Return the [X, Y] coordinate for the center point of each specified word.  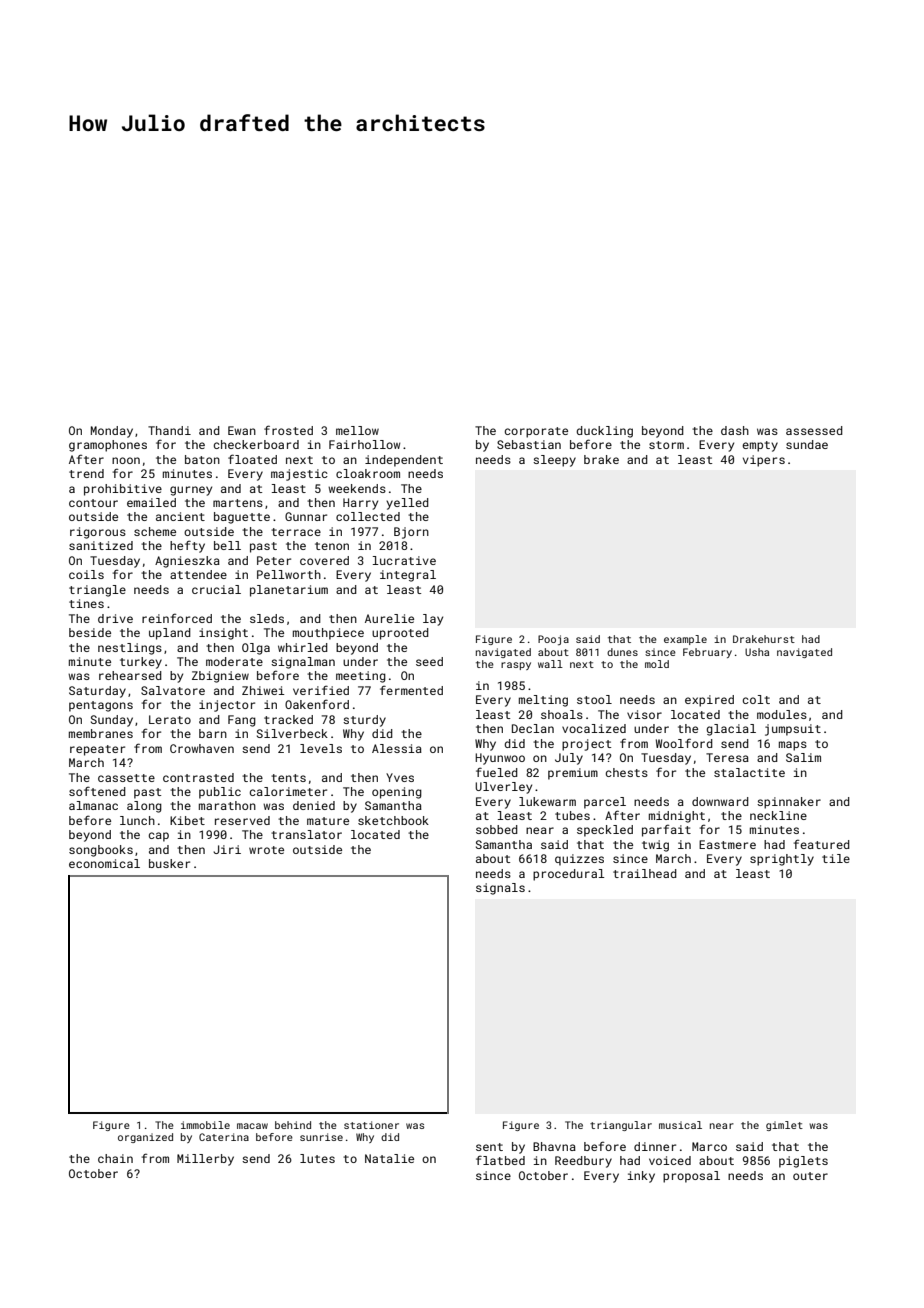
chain [115, 1158]
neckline [778, 815]
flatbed [500, 1160]
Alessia [397, 748]
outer [810, 1176]
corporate [536, 432]
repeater [97, 750]
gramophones [108, 446]
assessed [814, 430]
